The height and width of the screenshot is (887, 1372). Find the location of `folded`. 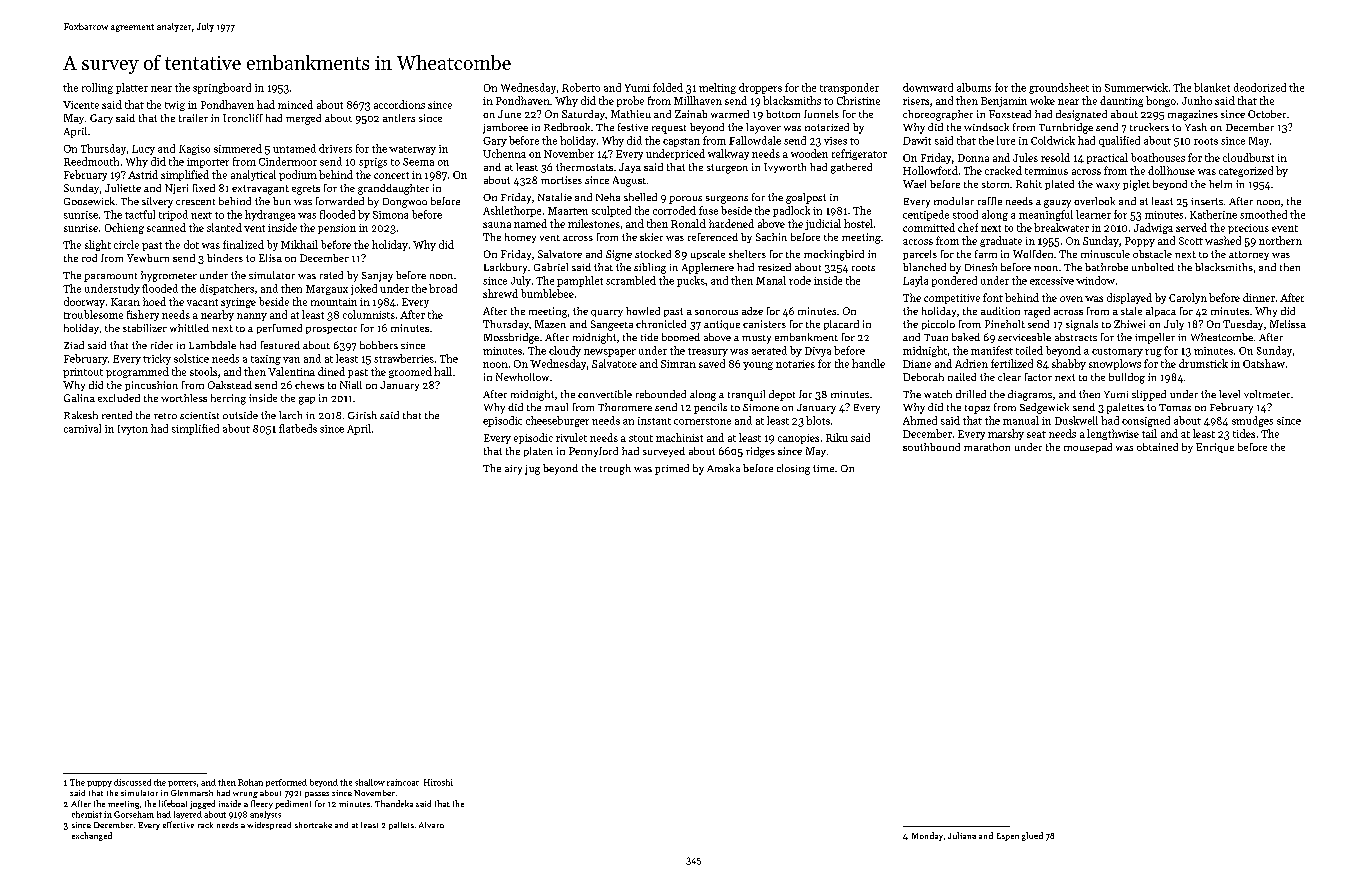

folded is located at coordinates (668, 87).
